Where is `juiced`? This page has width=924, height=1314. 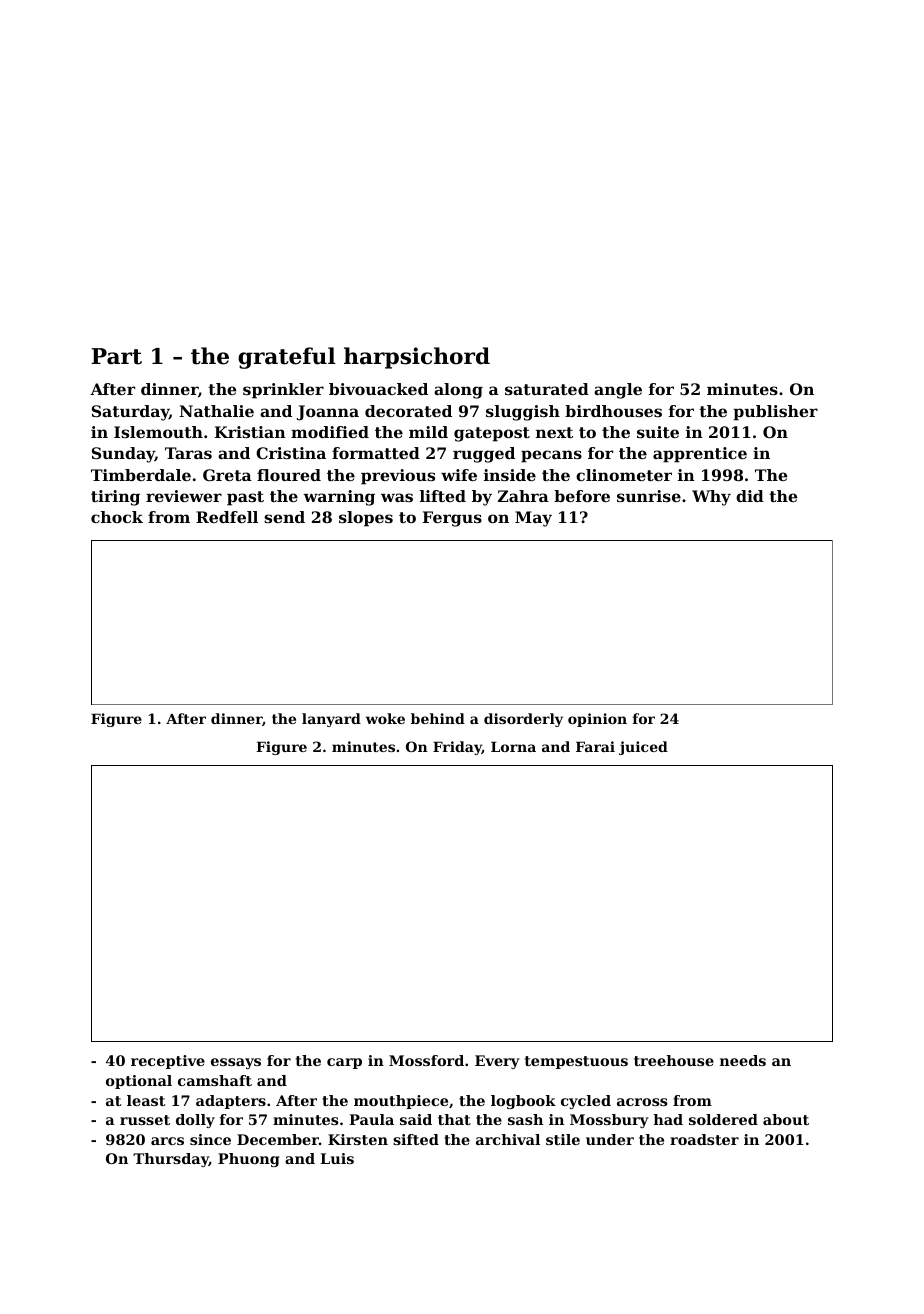 juiced is located at coordinates (643, 748).
